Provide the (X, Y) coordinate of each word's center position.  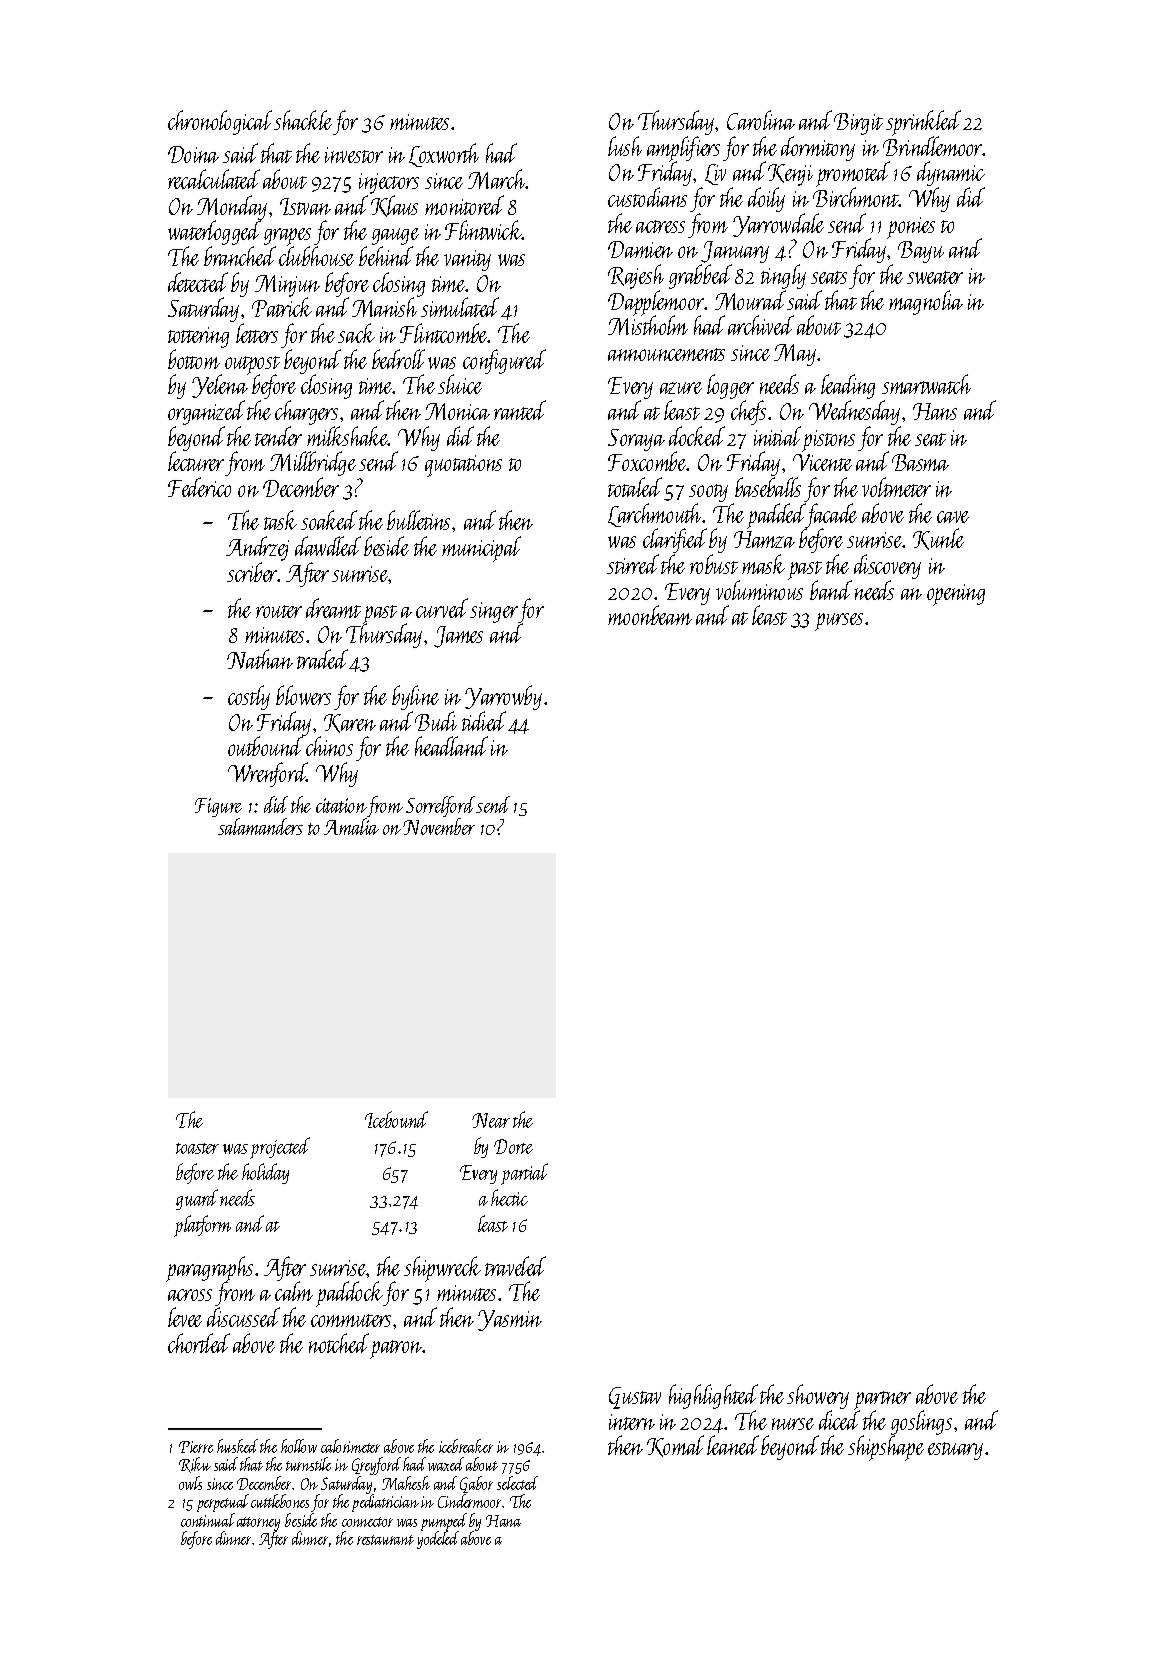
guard (197, 1199)
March (497, 179)
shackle (303, 120)
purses (839, 622)
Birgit (858, 124)
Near (491, 1120)
